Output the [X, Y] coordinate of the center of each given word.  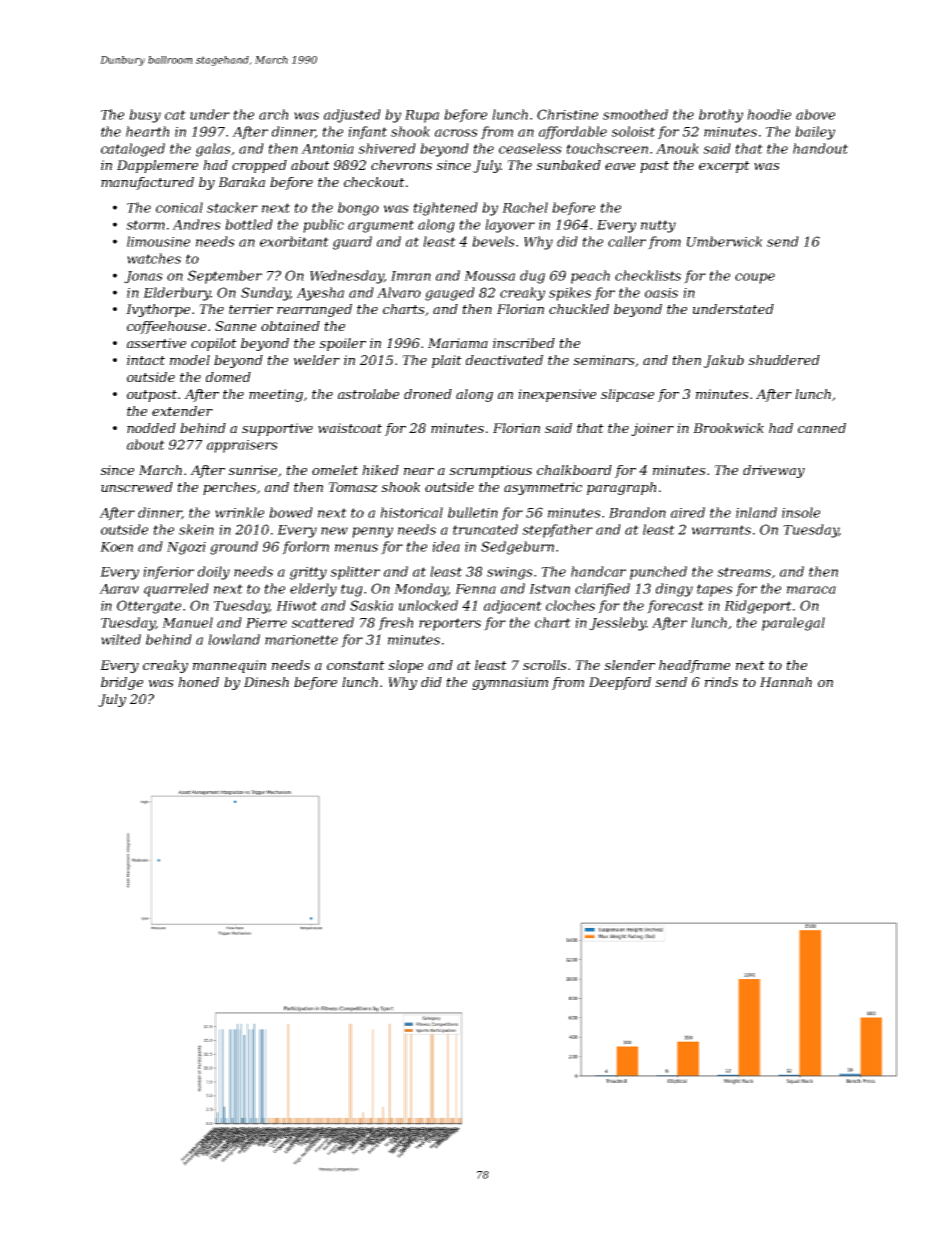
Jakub [724, 361]
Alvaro [399, 292]
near [419, 471]
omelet [335, 470]
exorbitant [294, 241]
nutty [658, 226]
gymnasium [510, 683]
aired [688, 512]
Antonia [327, 149]
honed [198, 682]
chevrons [401, 165]
